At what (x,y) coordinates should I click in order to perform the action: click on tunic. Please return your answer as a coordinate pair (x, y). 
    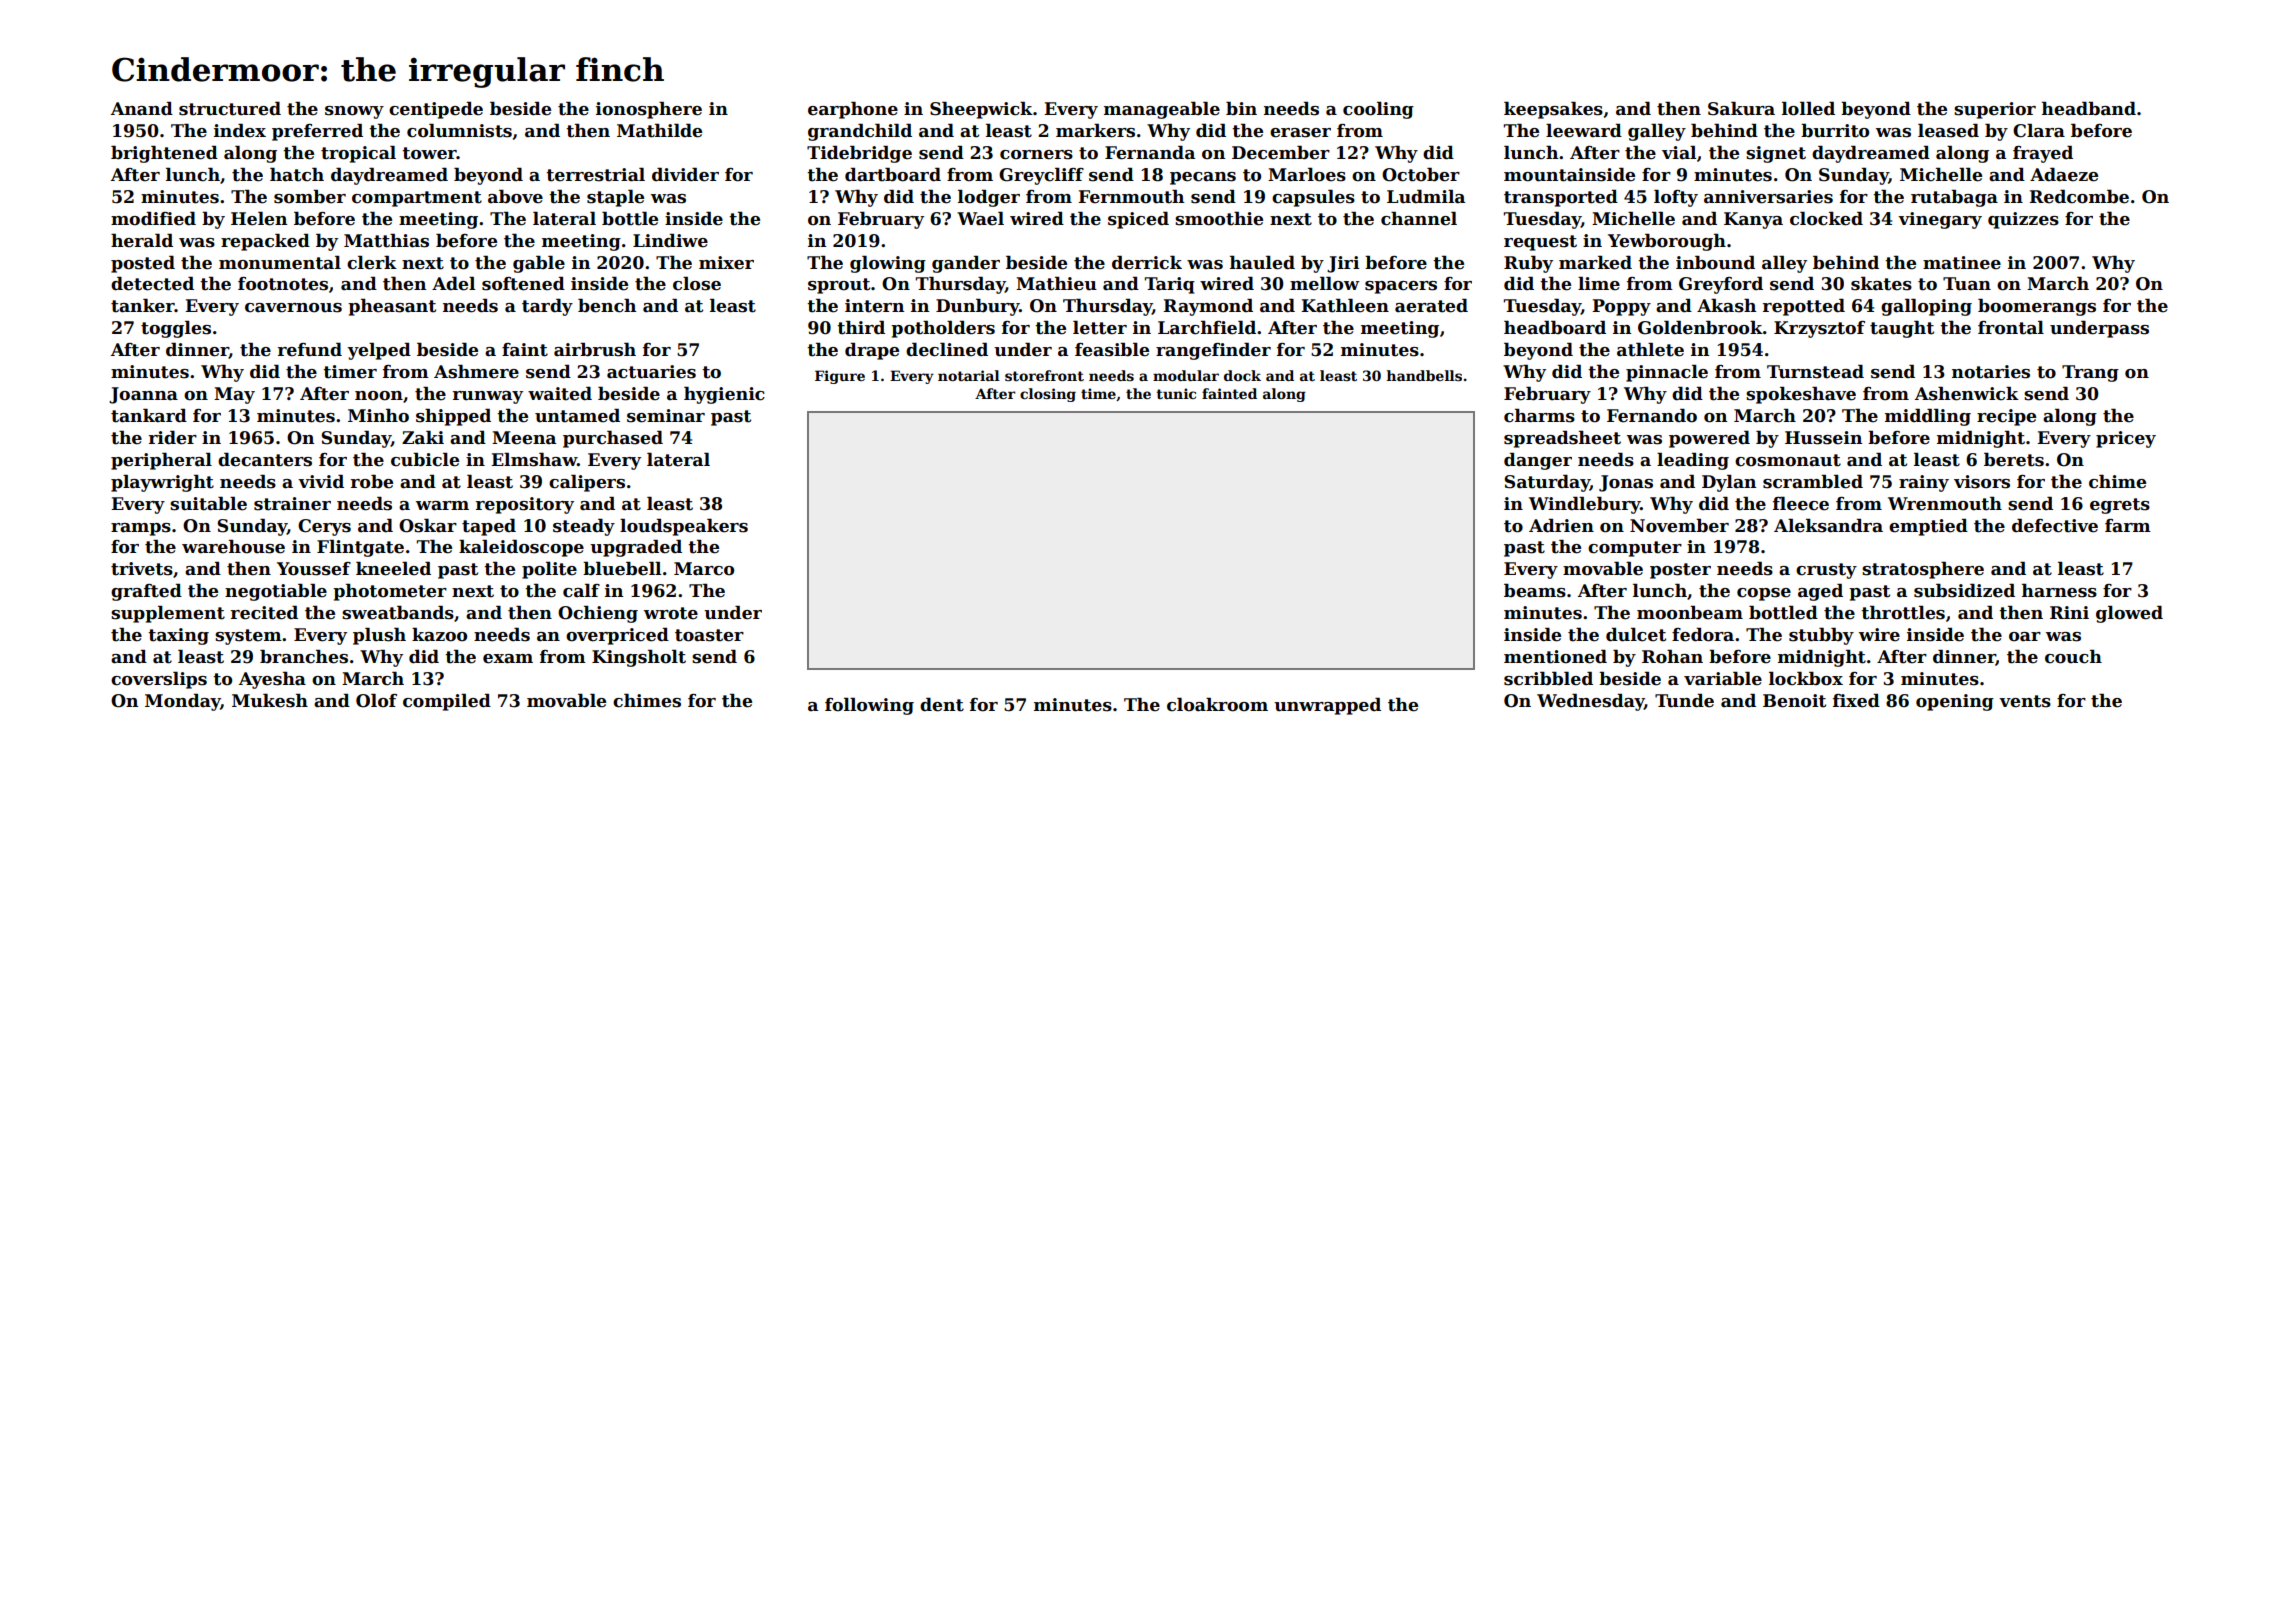
    Looking at the image, I should click on (1176, 393).
